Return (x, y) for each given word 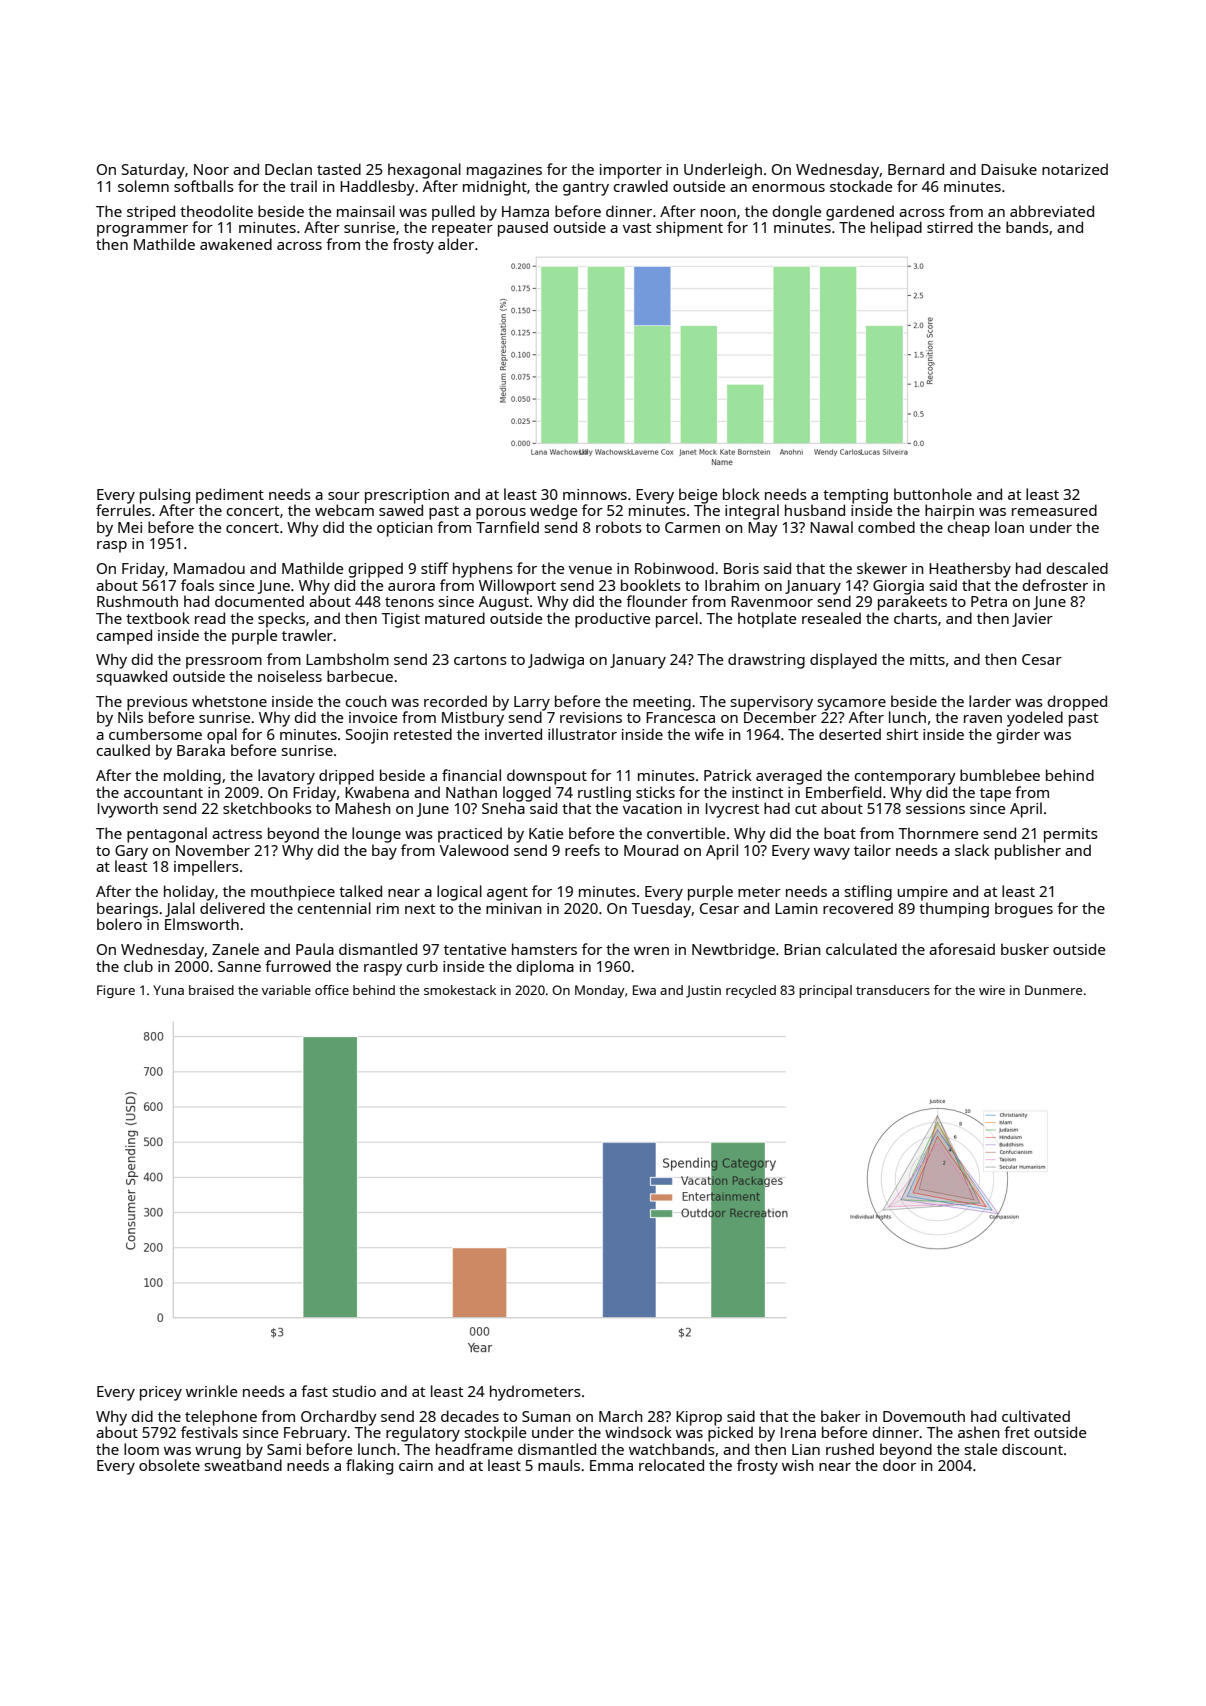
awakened (236, 244)
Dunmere (1053, 990)
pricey (161, 1393)
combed (886, 527)
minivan (514, 908)
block (741, 494)
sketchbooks (267, 808)
